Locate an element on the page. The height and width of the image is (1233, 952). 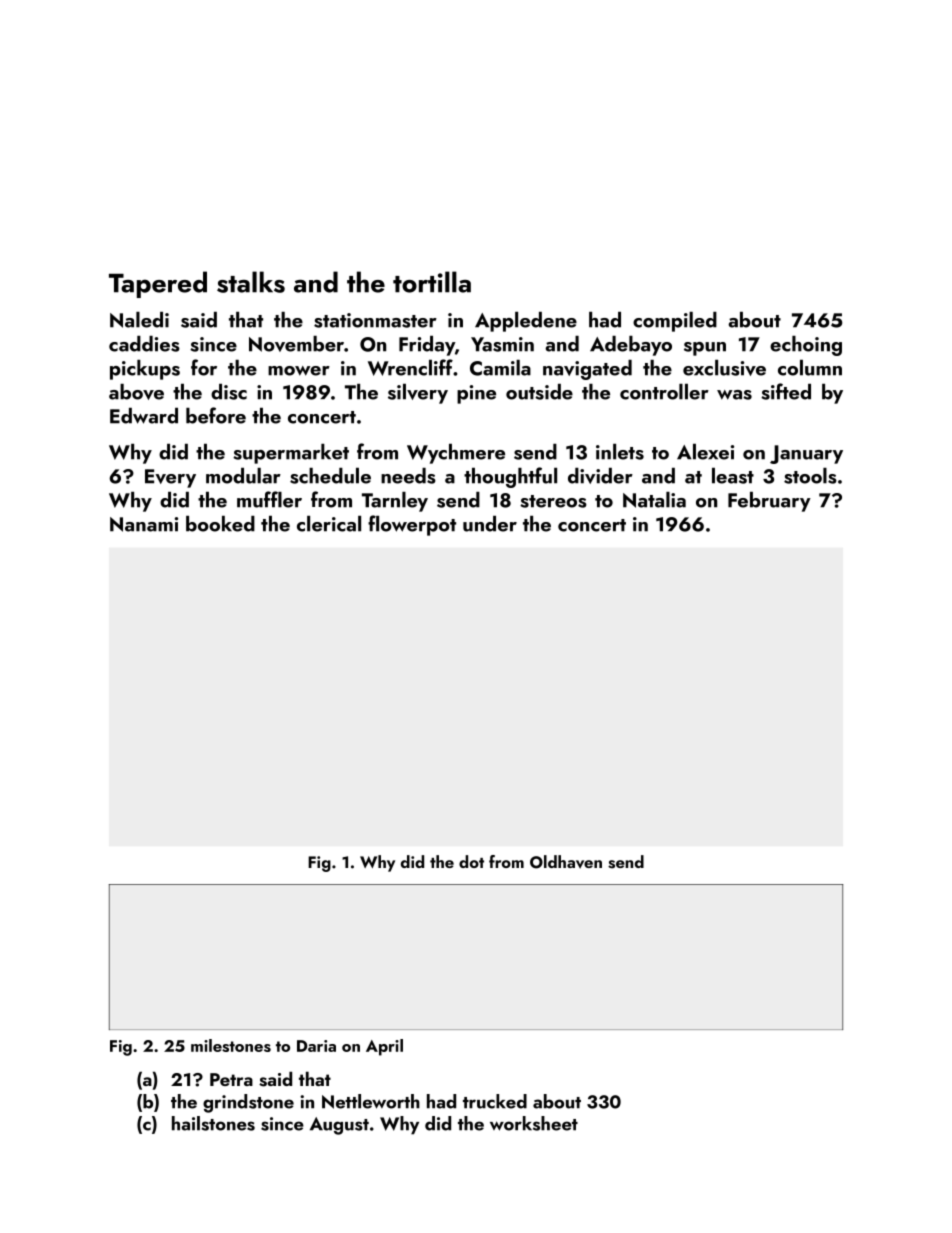
grindstone is located at coordinates (248, 1103).
